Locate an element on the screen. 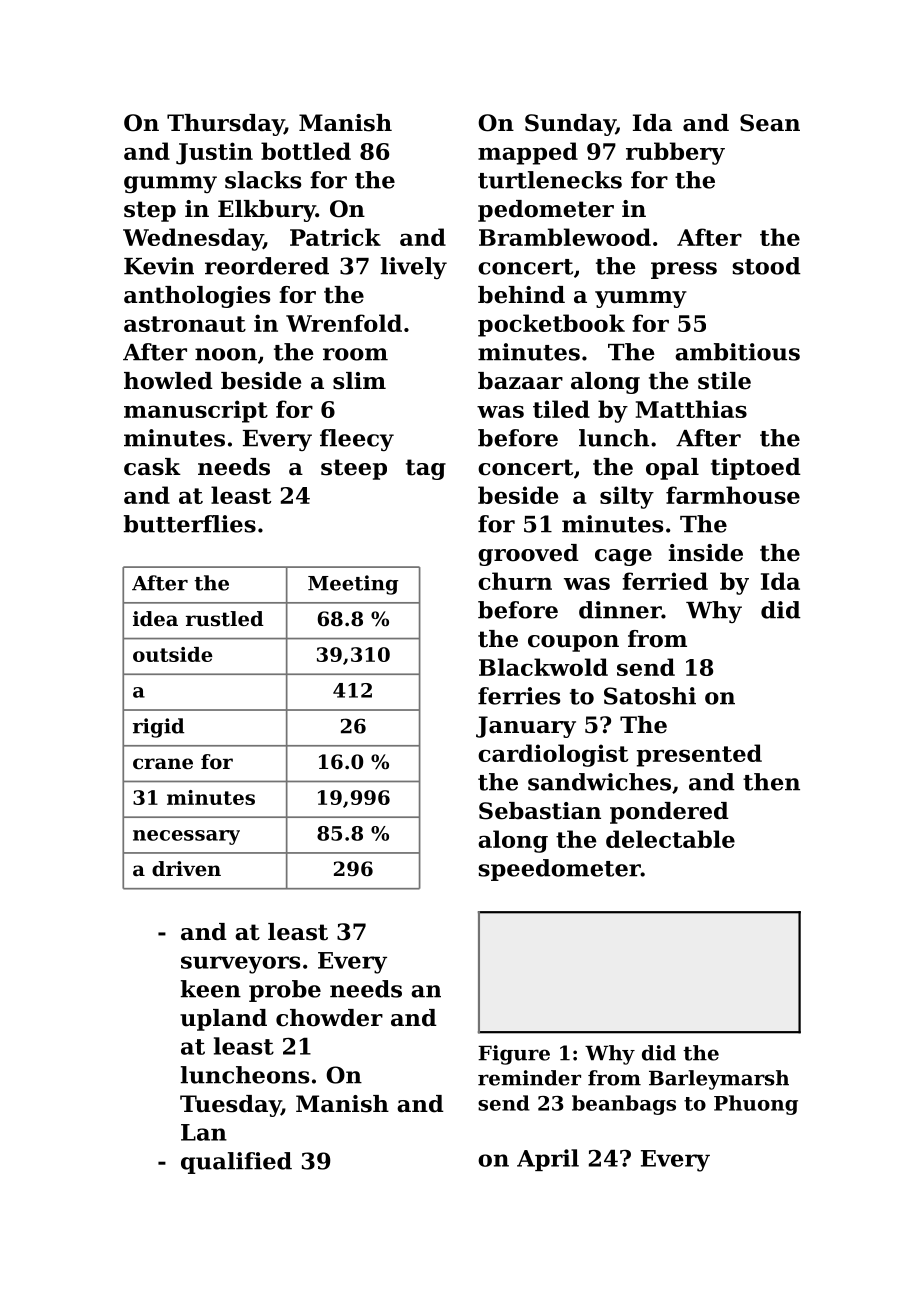 This screenshot has height=1311, width=924. Figure is located at coordinates (514, 1055).
